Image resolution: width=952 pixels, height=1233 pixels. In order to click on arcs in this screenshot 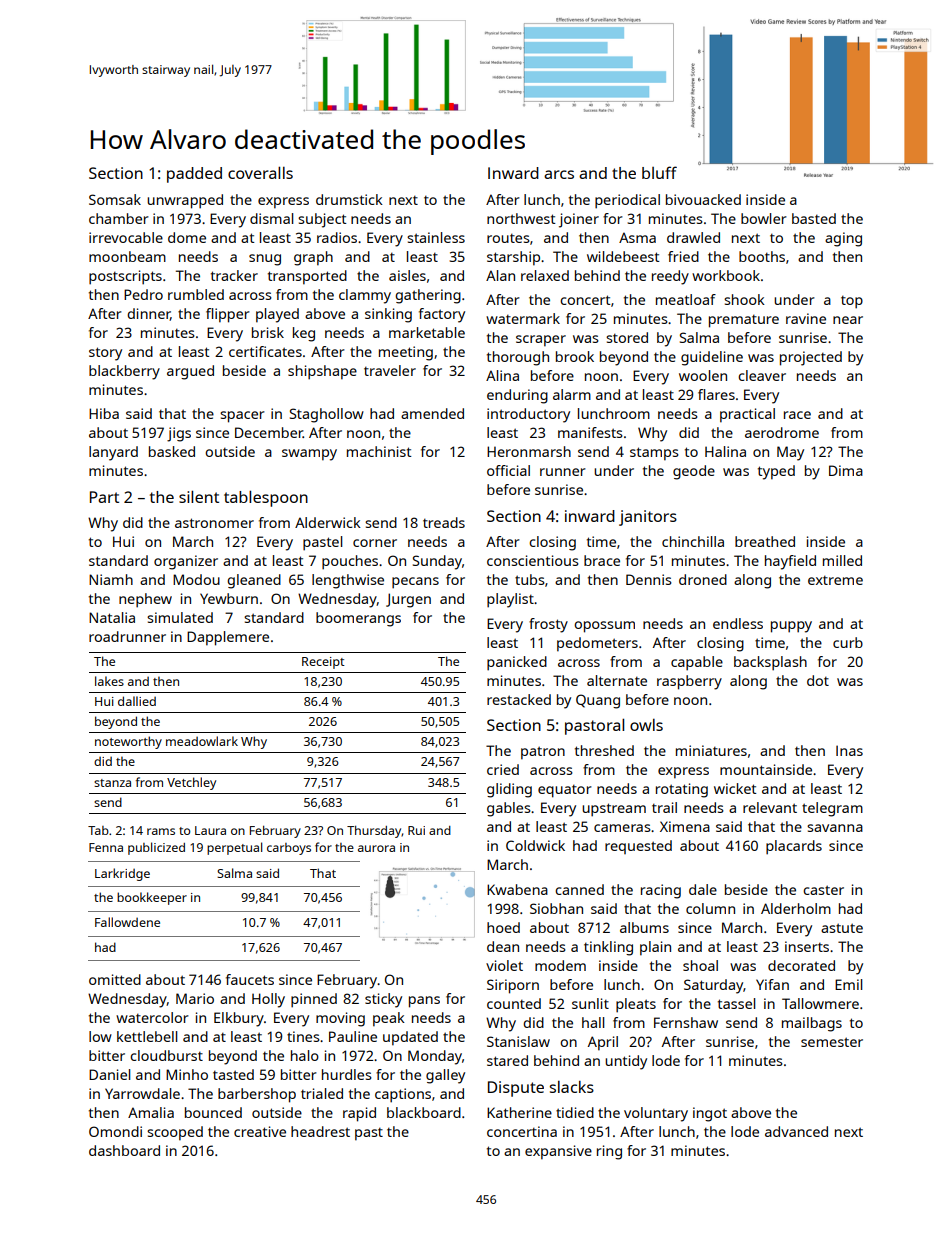, I will do `click(559, 174)`.
